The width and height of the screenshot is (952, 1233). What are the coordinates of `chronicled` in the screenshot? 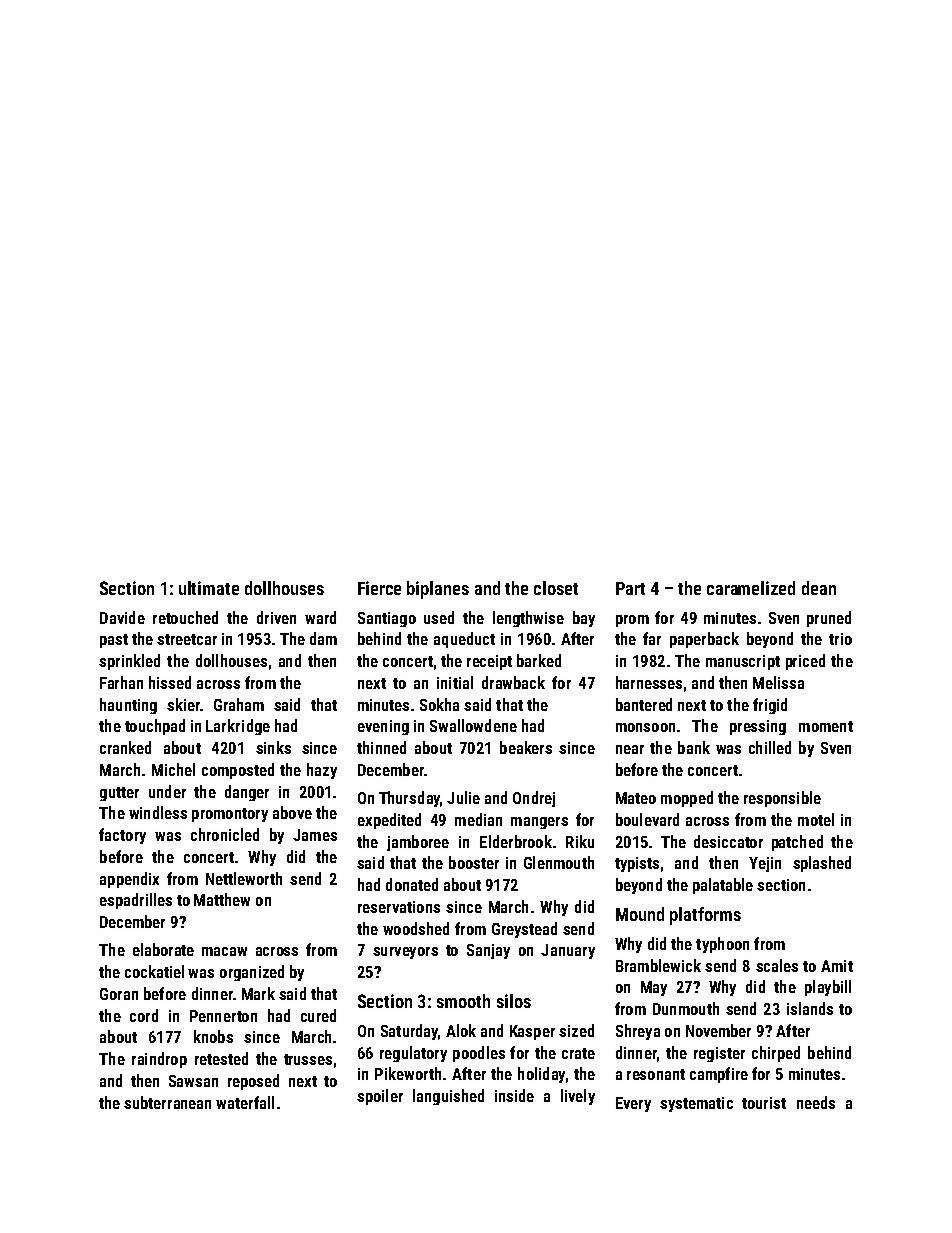 It's located at (225, 834).
